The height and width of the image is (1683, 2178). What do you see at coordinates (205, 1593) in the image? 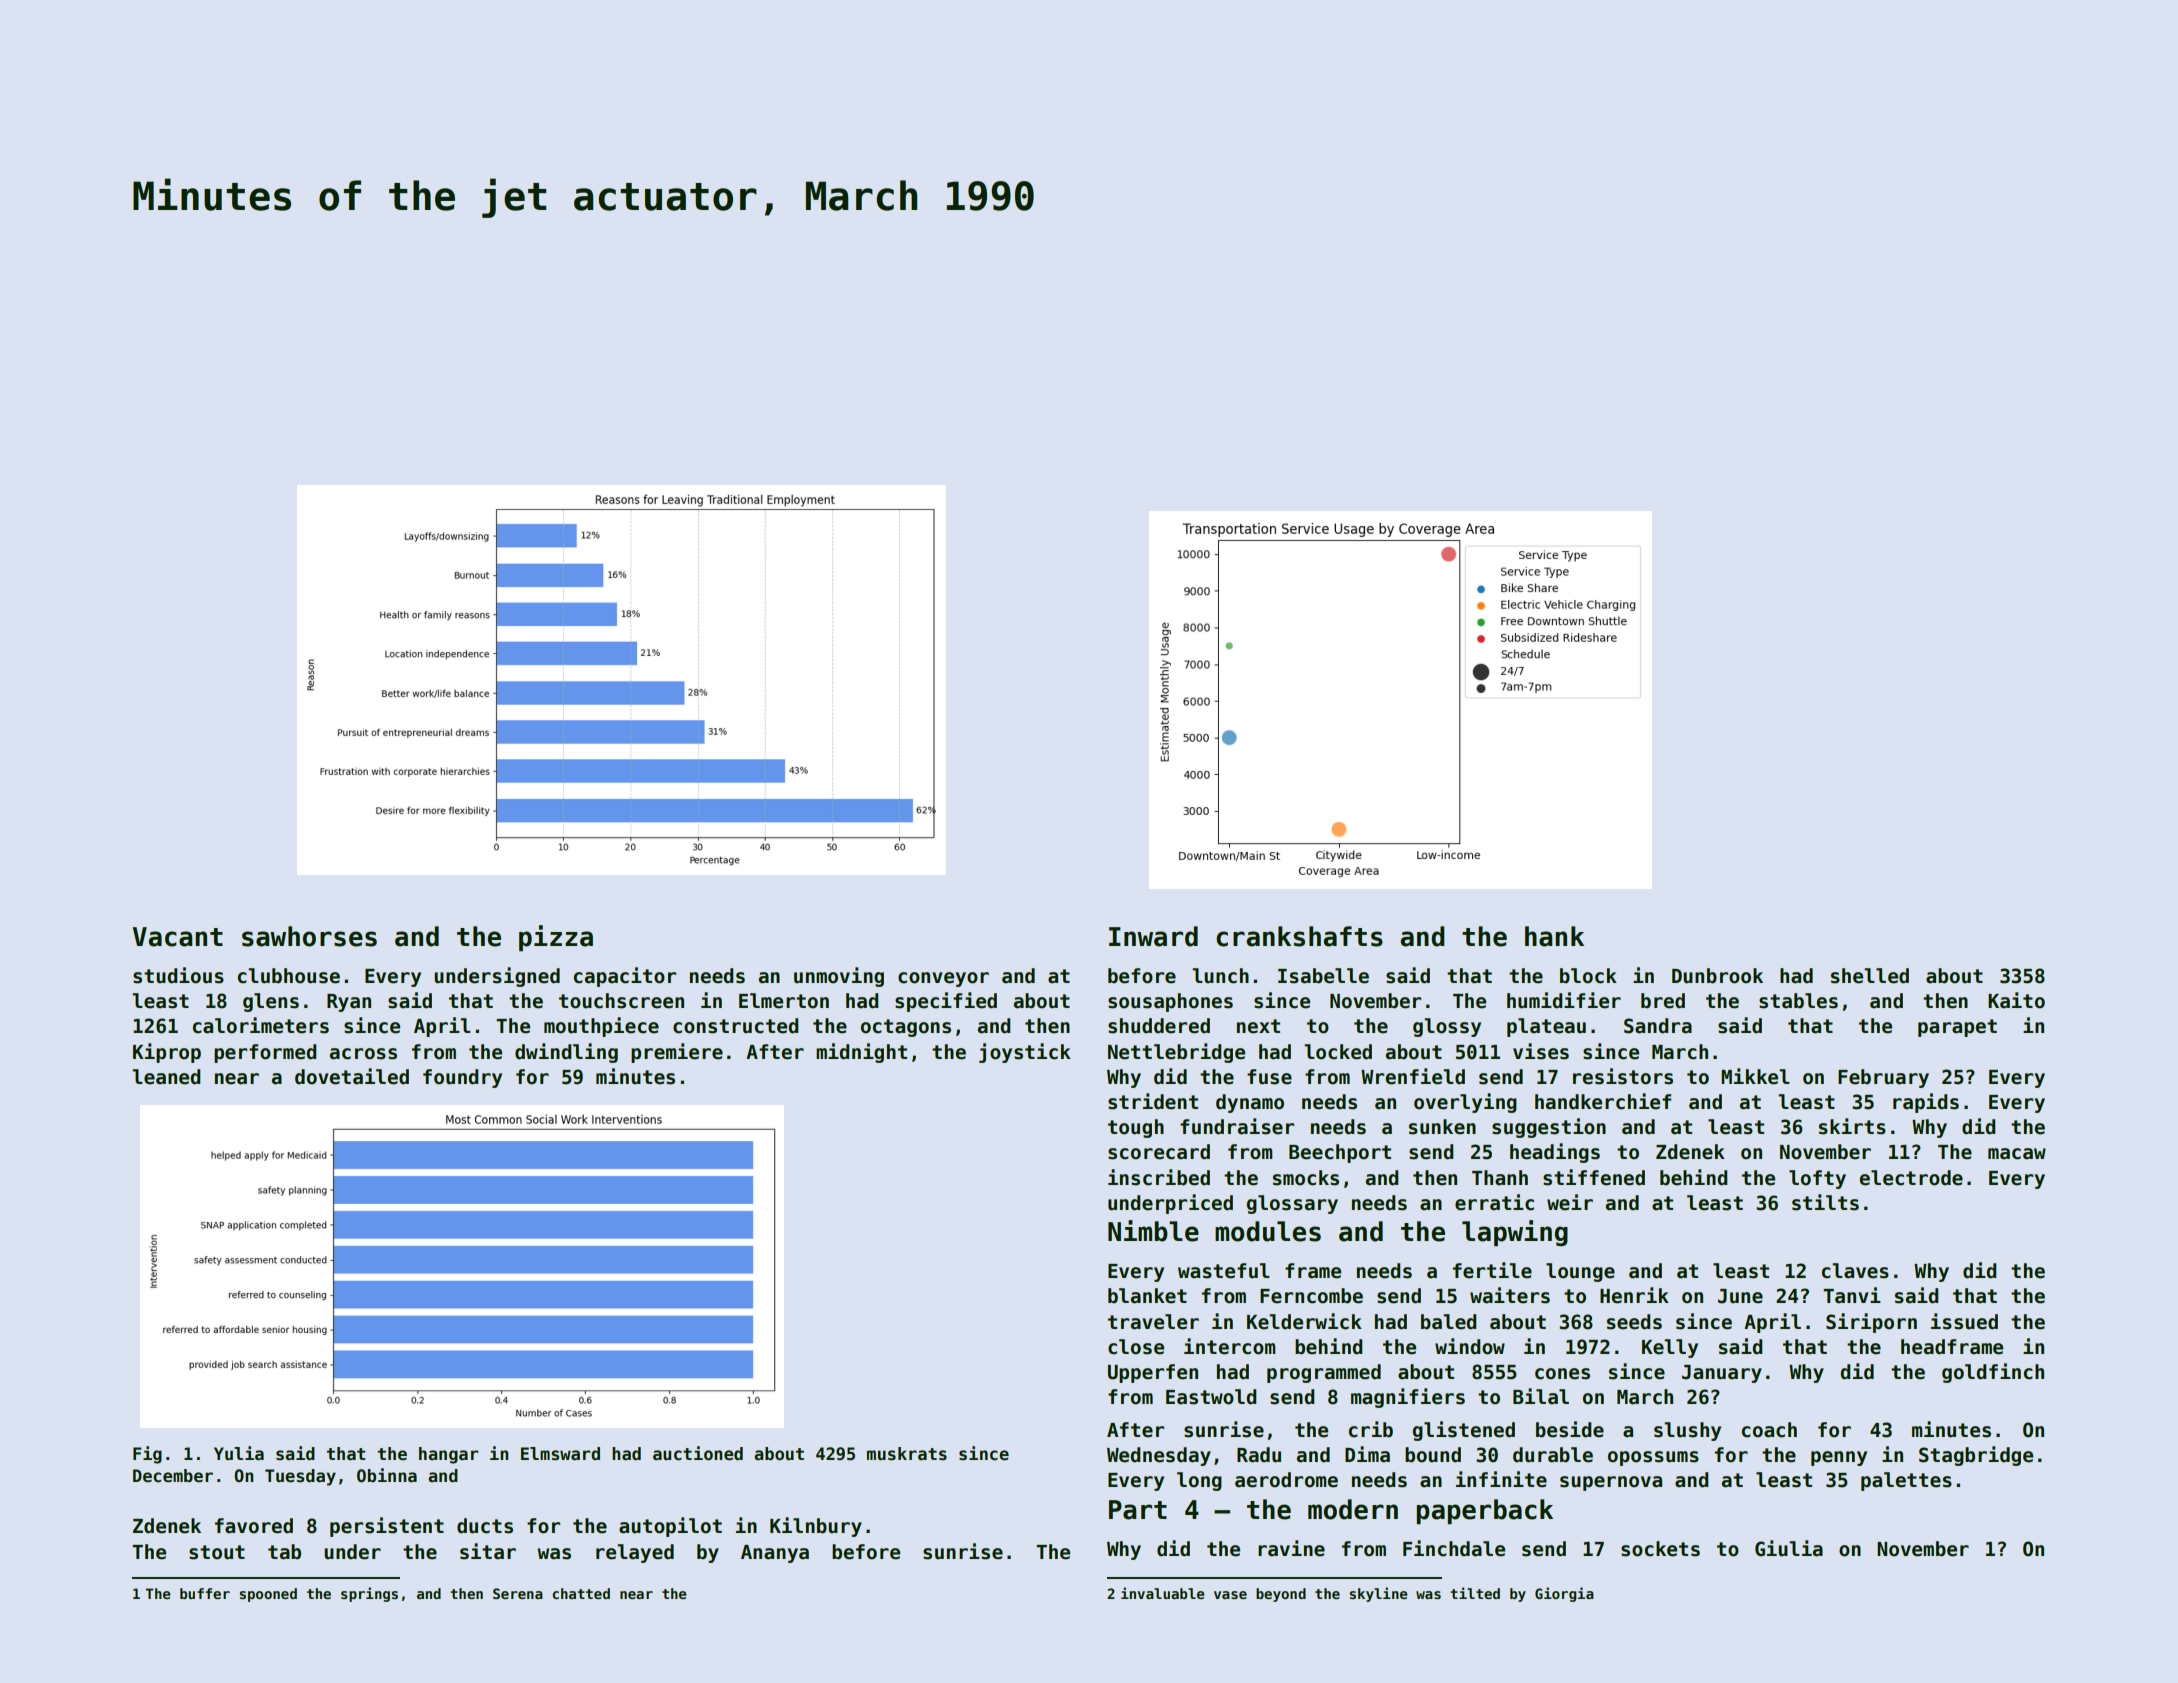
I see `buffer` at bounding box center [205, 1593].
